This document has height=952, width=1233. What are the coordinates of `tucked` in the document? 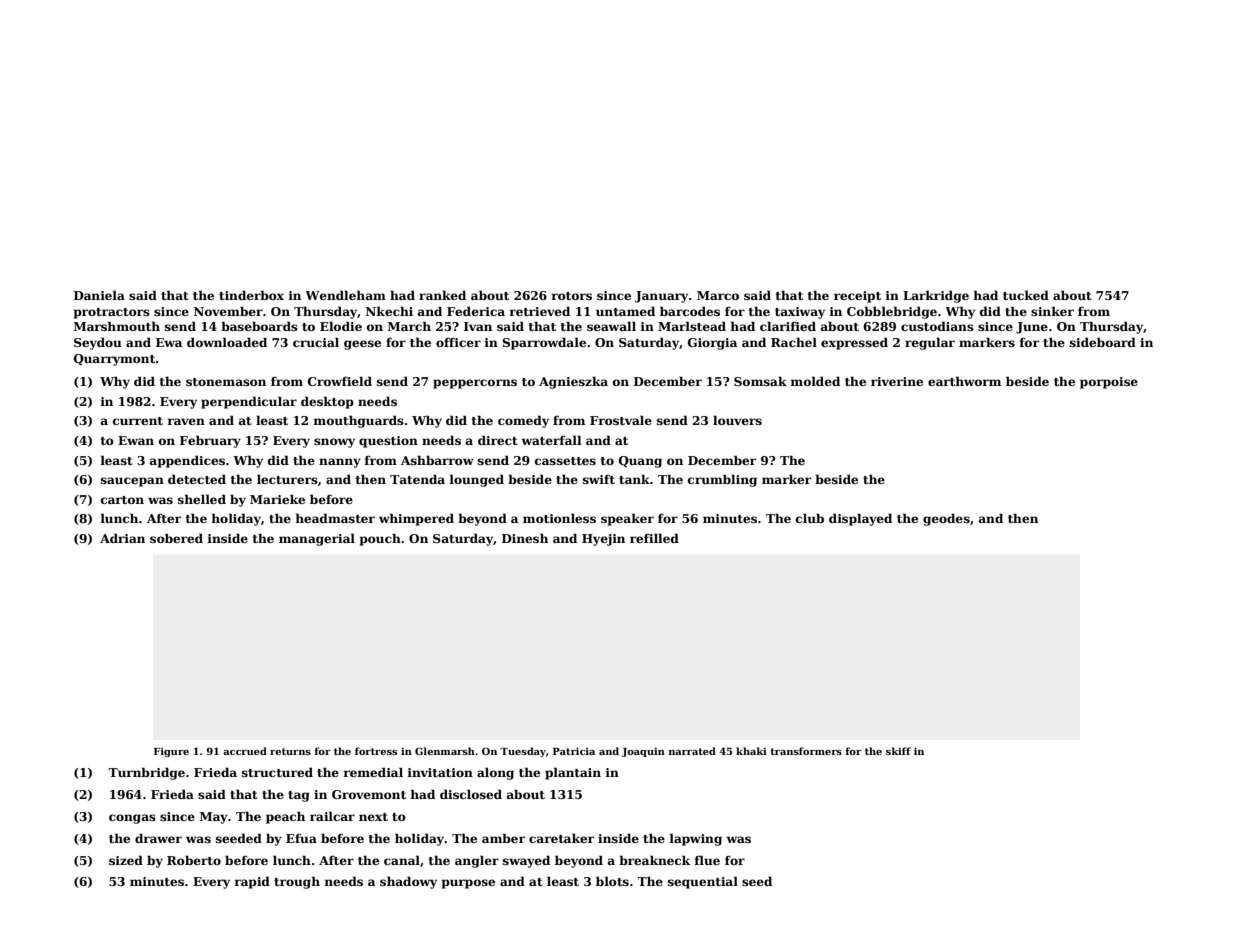 It's located at (1026, 295).
